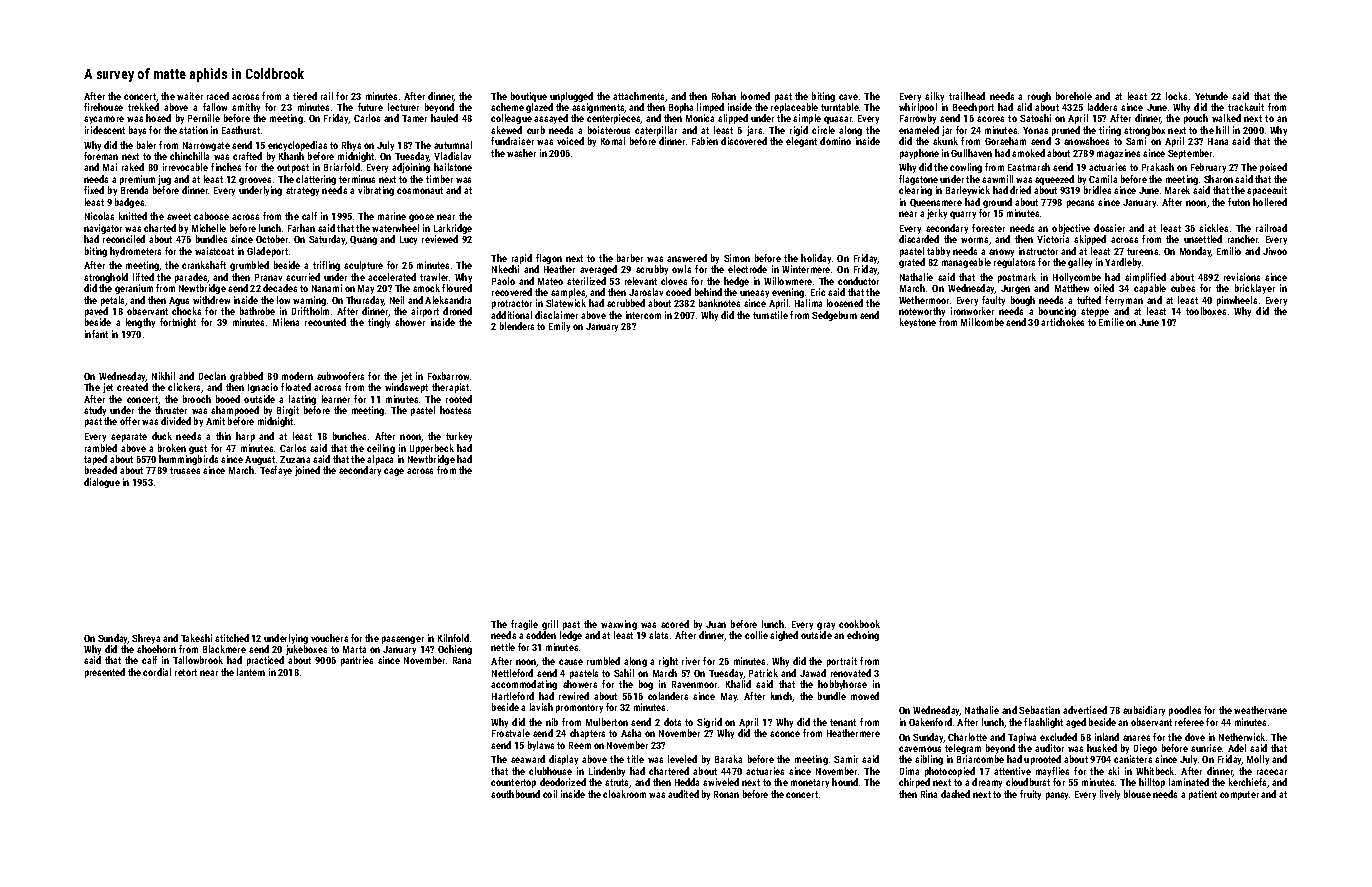 This document has height=887, width=1372. I want to click on waiter, so click(190, 96).
